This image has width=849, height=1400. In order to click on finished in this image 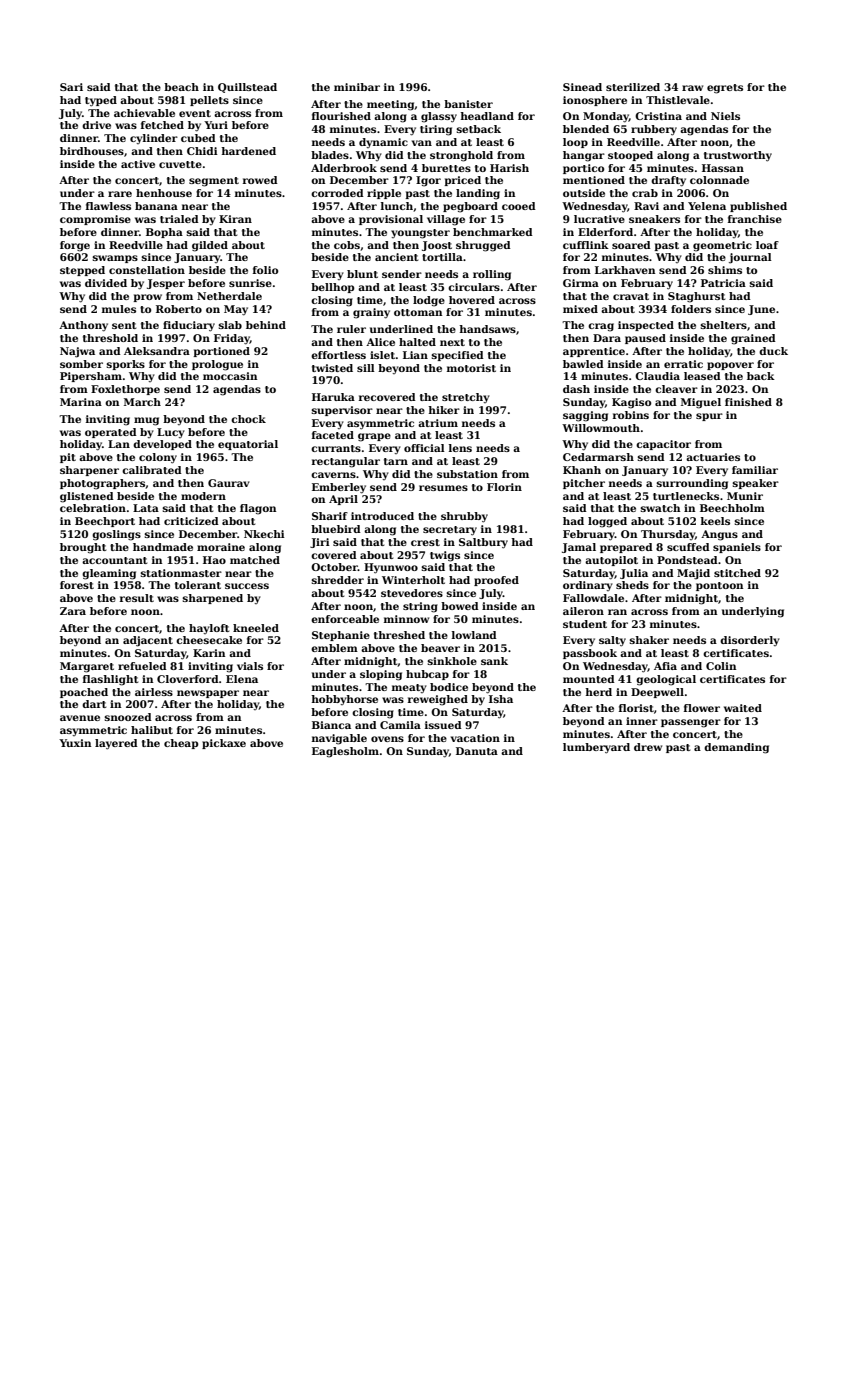, I will do `click(748, 402)`.
